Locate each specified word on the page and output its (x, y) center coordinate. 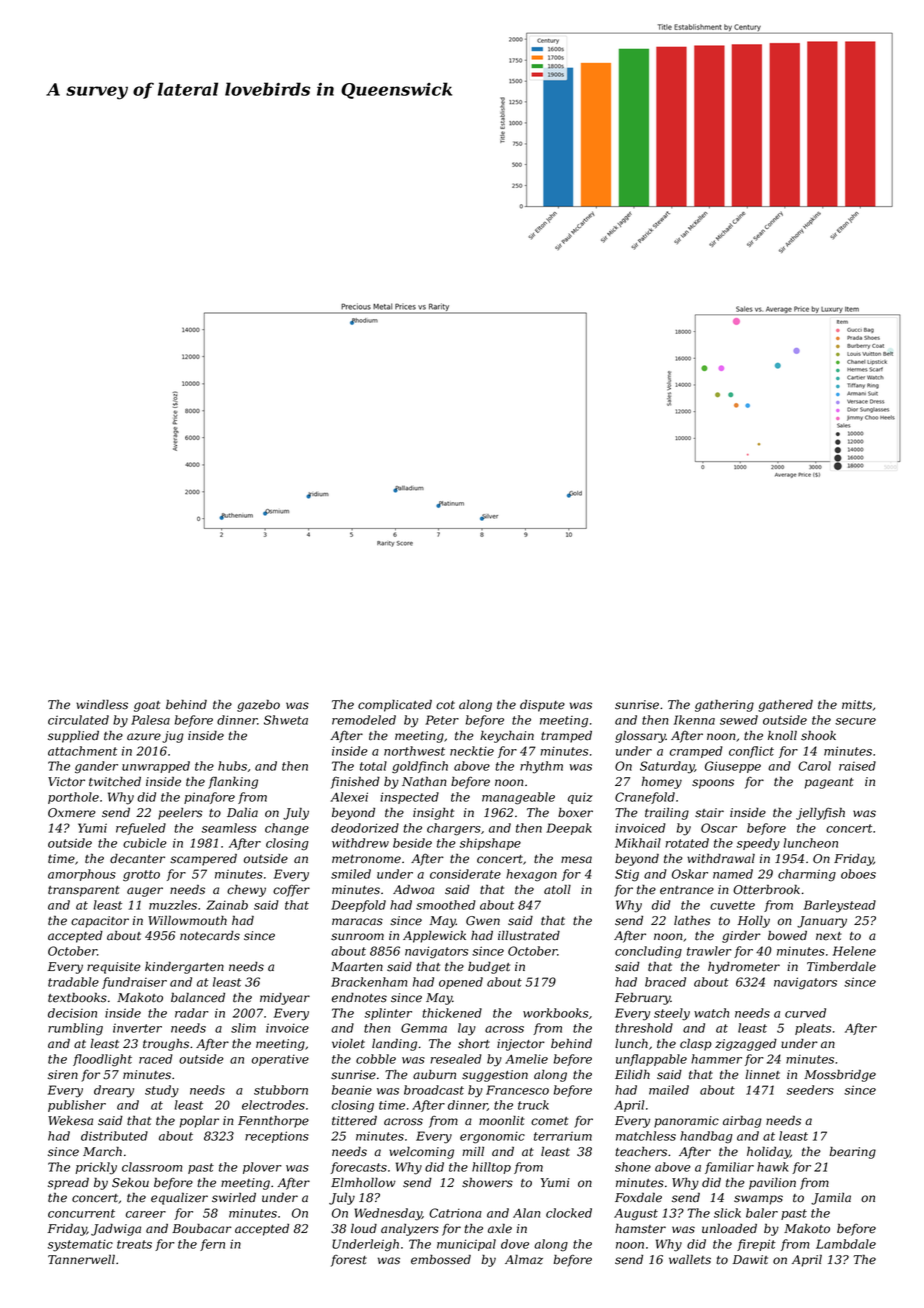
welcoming (421, 1153)
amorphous (82, 875)
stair (709, 813)
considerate (465, 874)
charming (807, 875)
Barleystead (840, 906)
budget (489, 968)
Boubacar (202, 1229)
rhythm (541, 767)
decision (72, 1013)
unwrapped (156, 767)
